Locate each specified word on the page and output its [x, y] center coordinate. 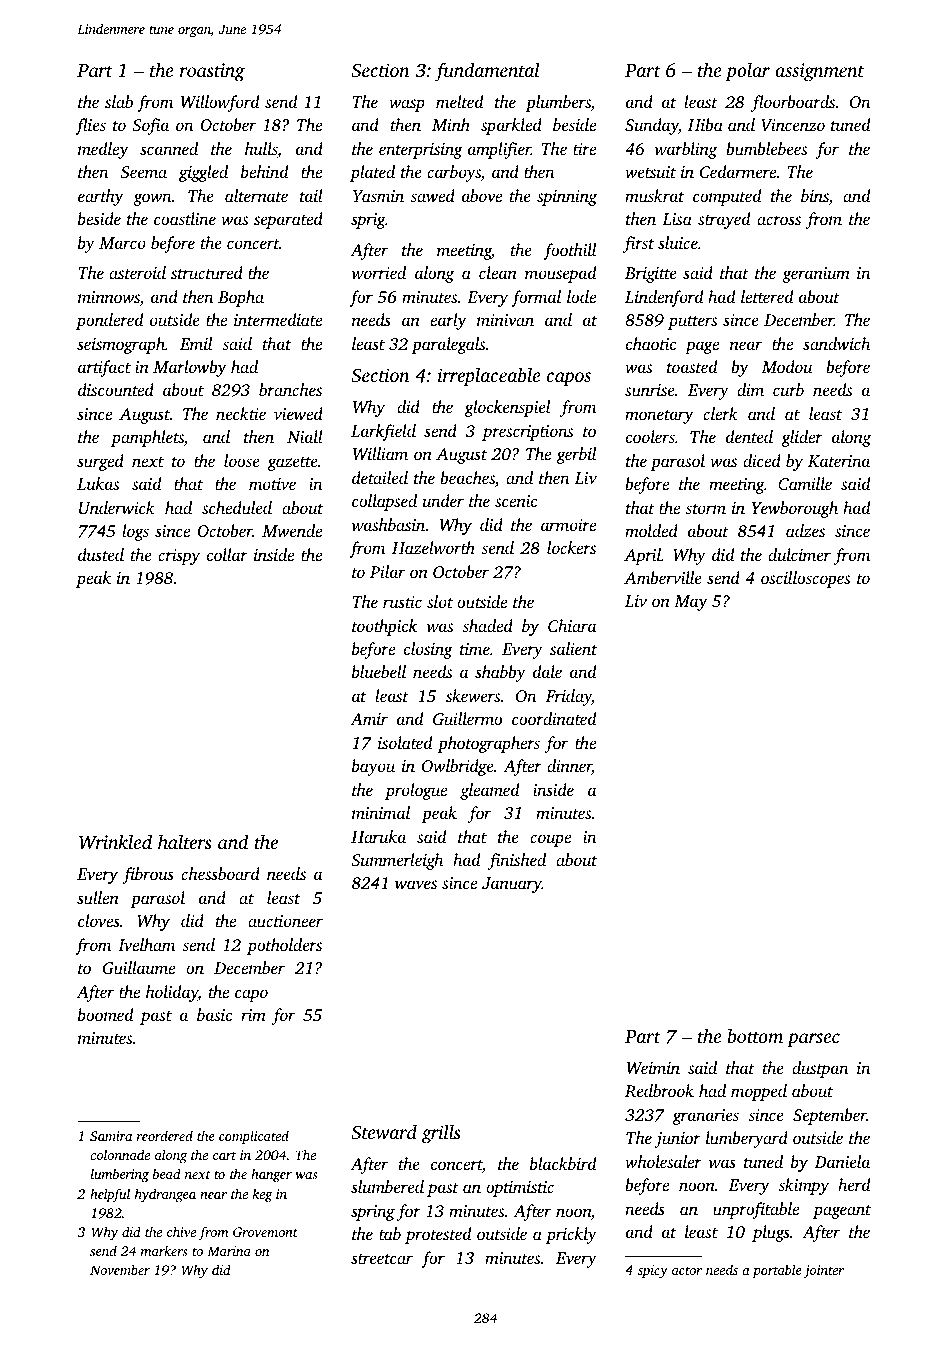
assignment [820, 72]
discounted [116, 389]
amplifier [499, 150]
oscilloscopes [805, 579]
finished [517, 861]
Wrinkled [115, 842]
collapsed [384, 502]
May [691, 603]
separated [288, 220]
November [120, 1269]
